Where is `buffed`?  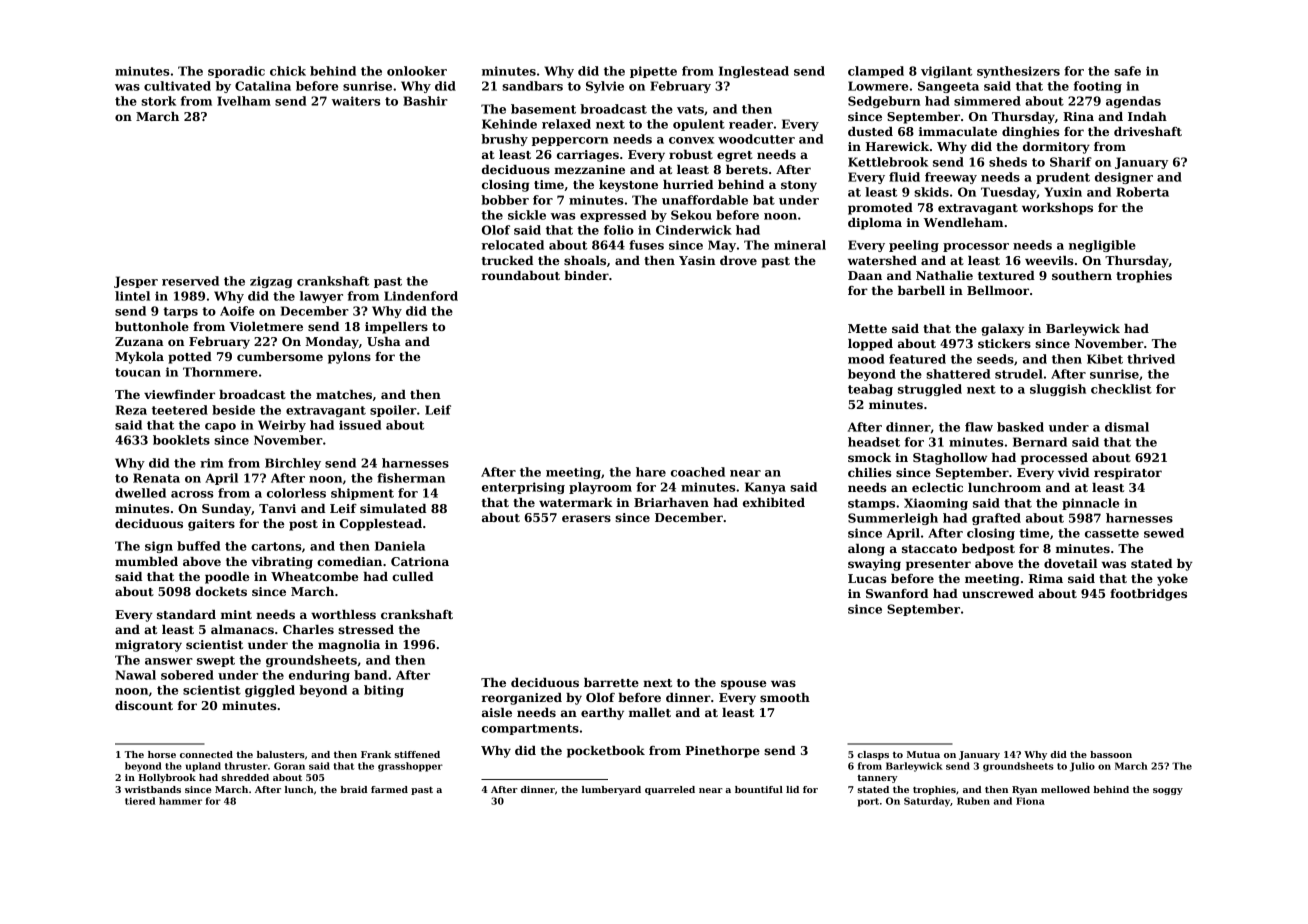 buffed is located at coordinates (198, 546).
